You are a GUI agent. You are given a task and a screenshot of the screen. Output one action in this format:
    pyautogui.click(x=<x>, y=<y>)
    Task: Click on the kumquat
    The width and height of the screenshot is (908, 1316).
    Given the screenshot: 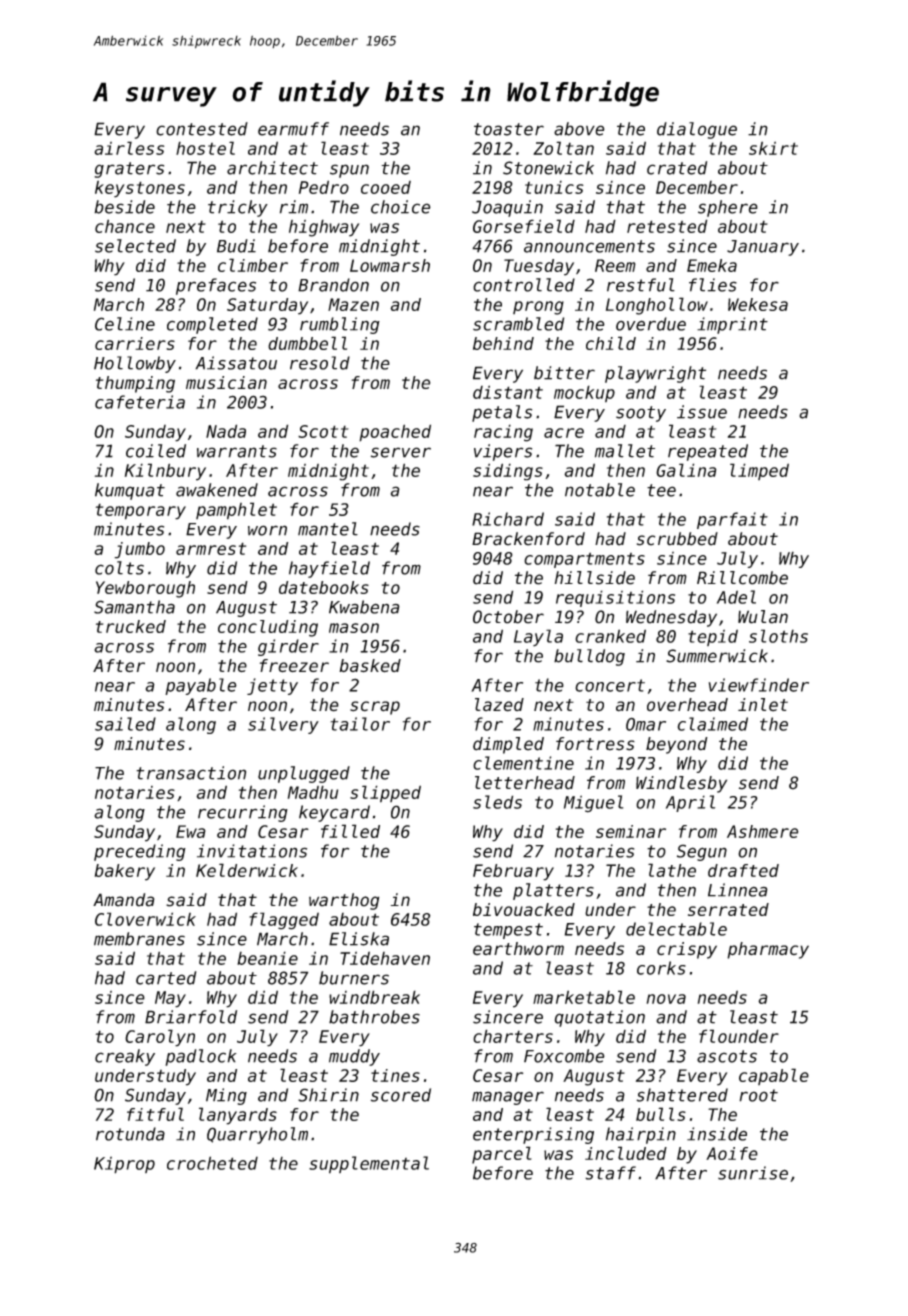 What is the action you would take?
    pyautogui.click(x=130, y=491)
